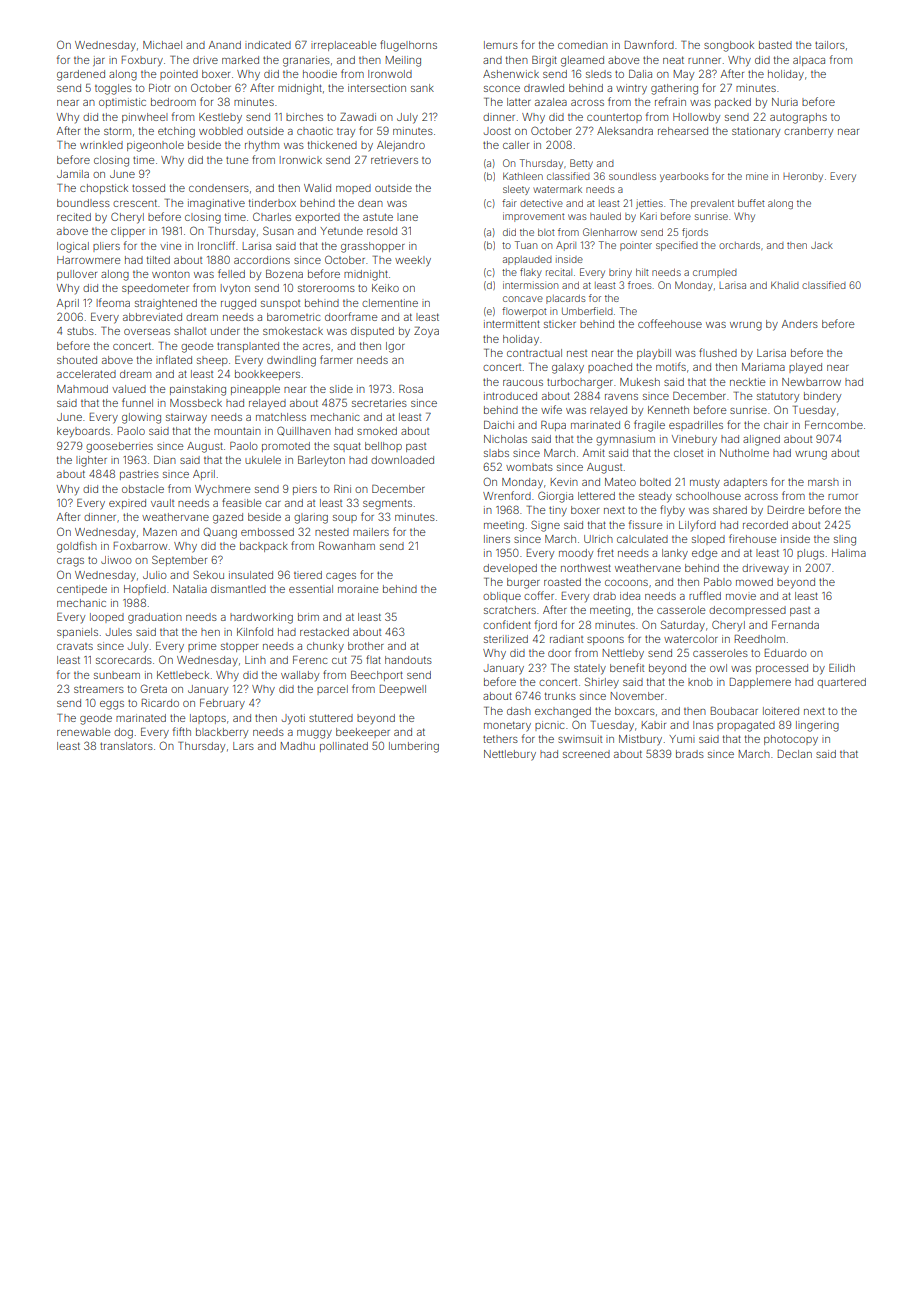 Image resolution: width=924 pixels, height=1308 pixels. I want to click on pollinated, so click(344, 747).
